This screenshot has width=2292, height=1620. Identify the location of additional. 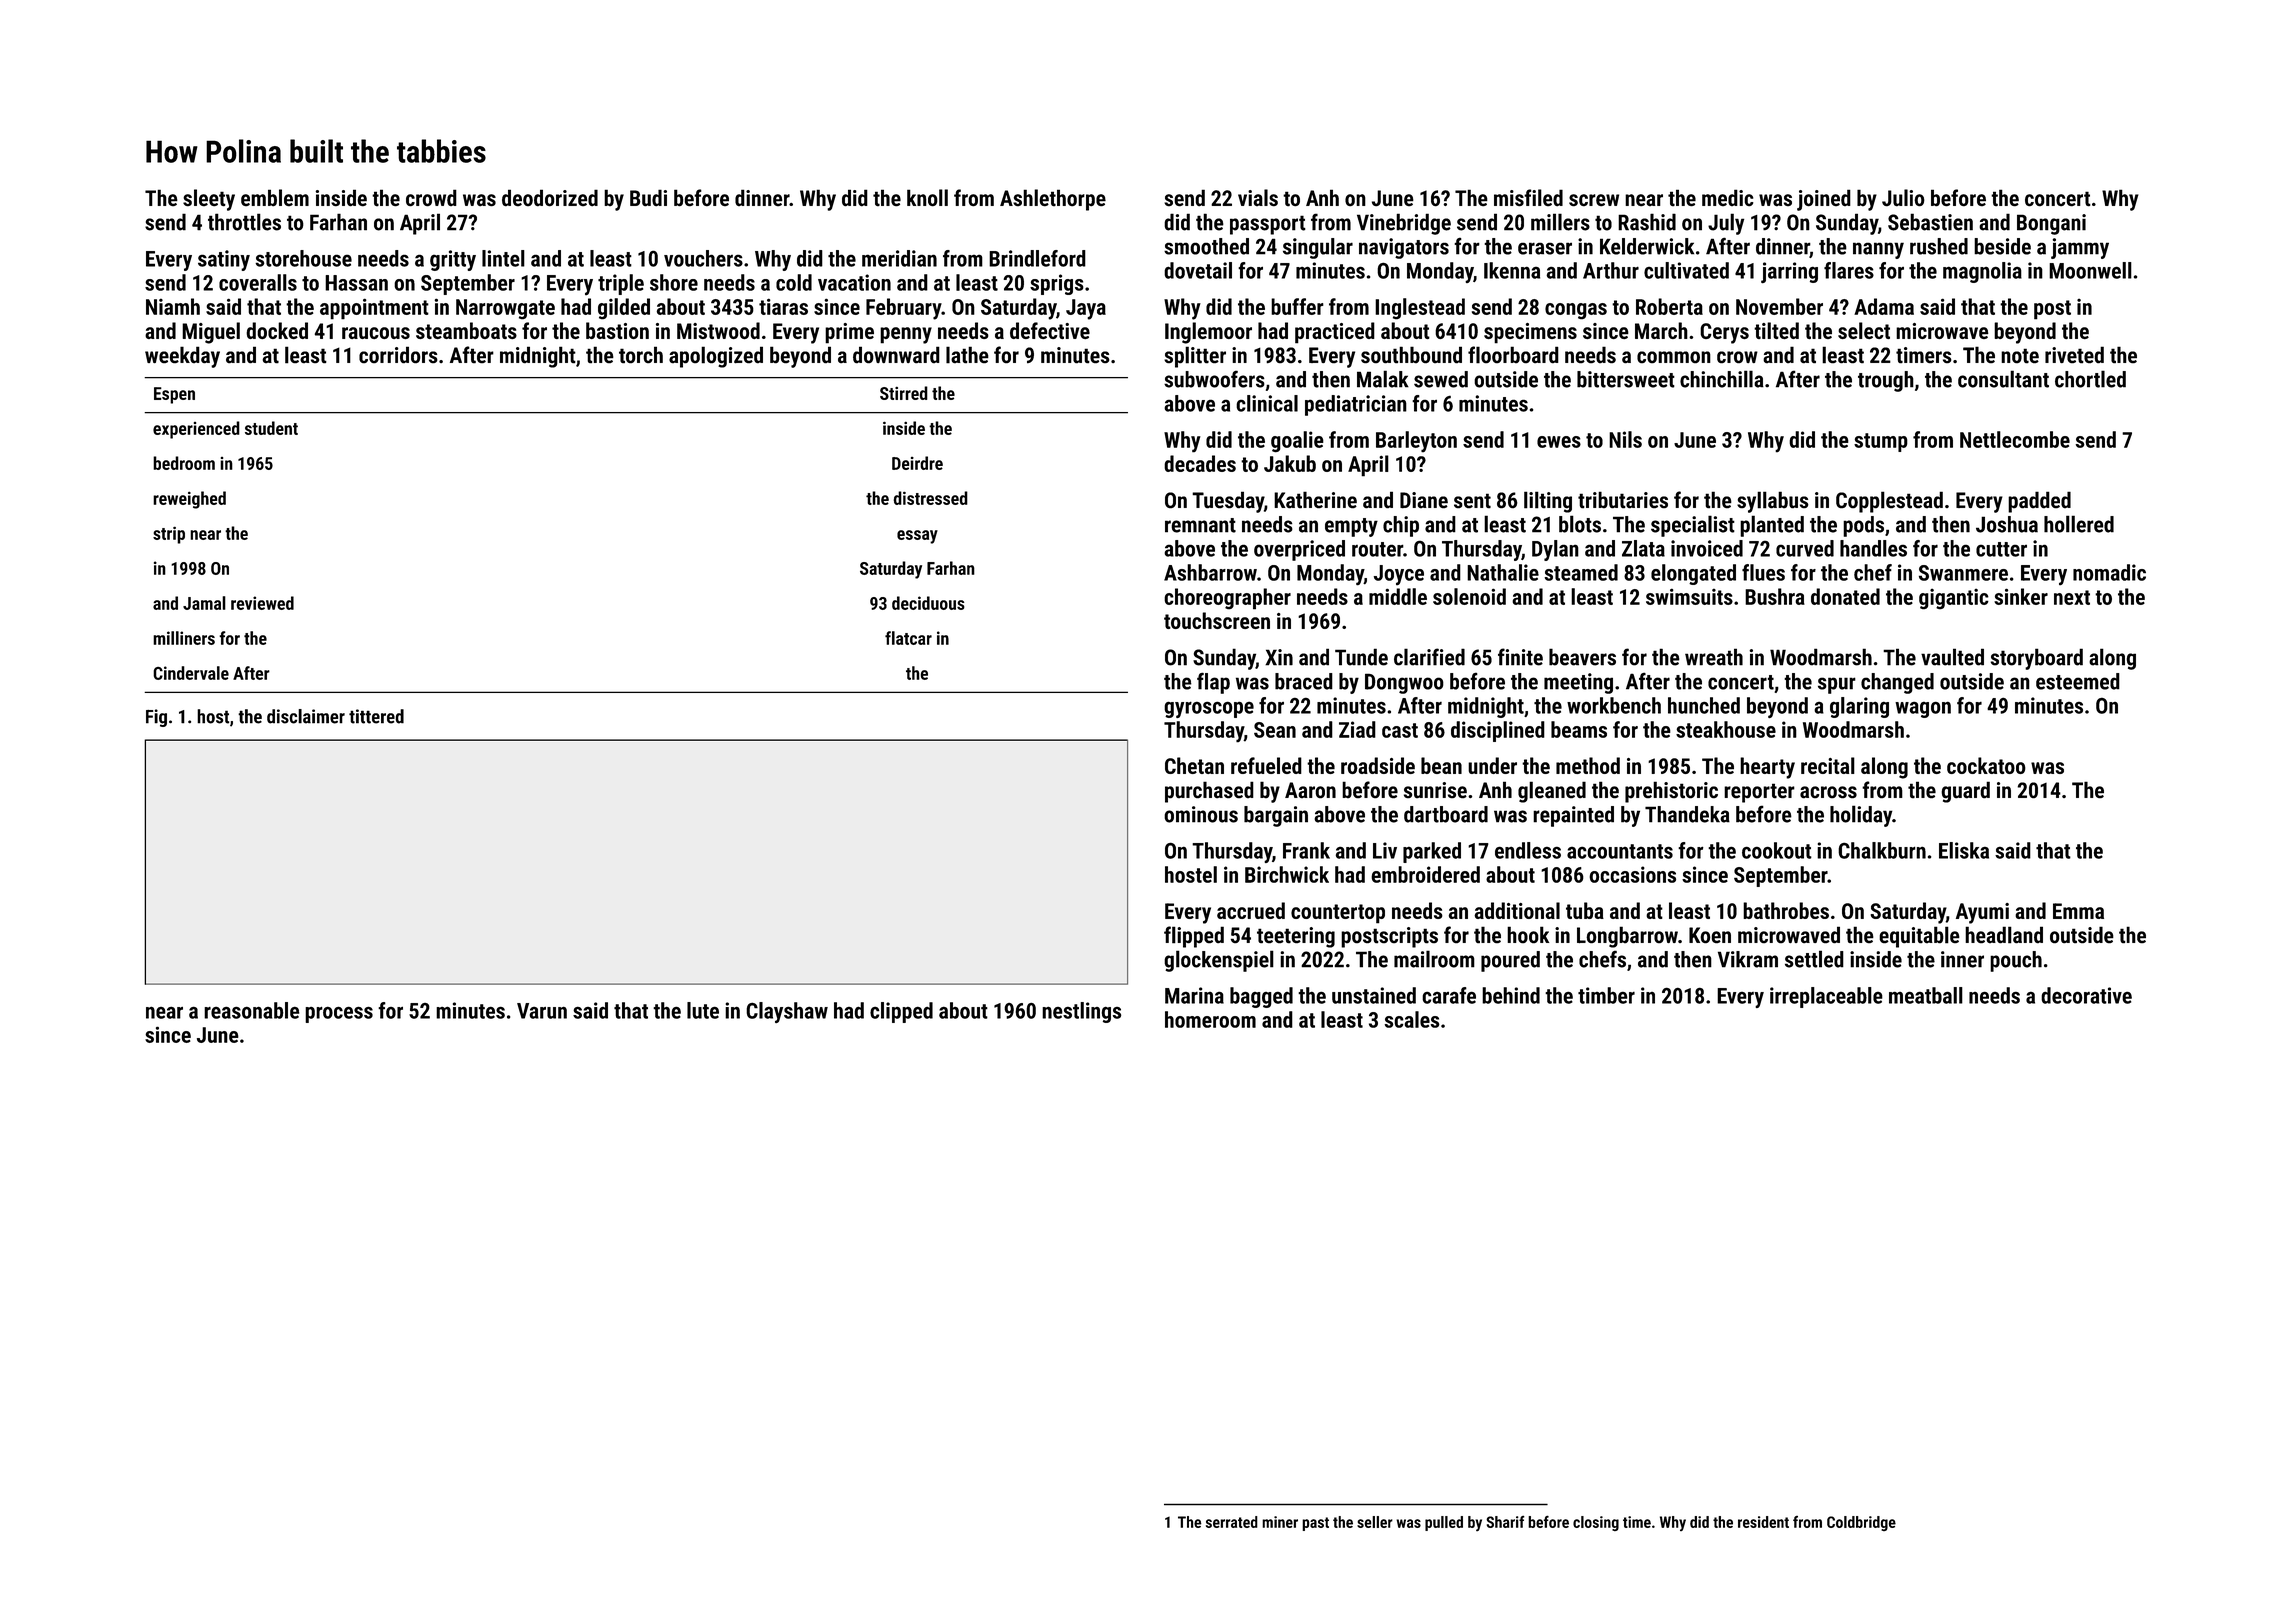
(1517, 910).
